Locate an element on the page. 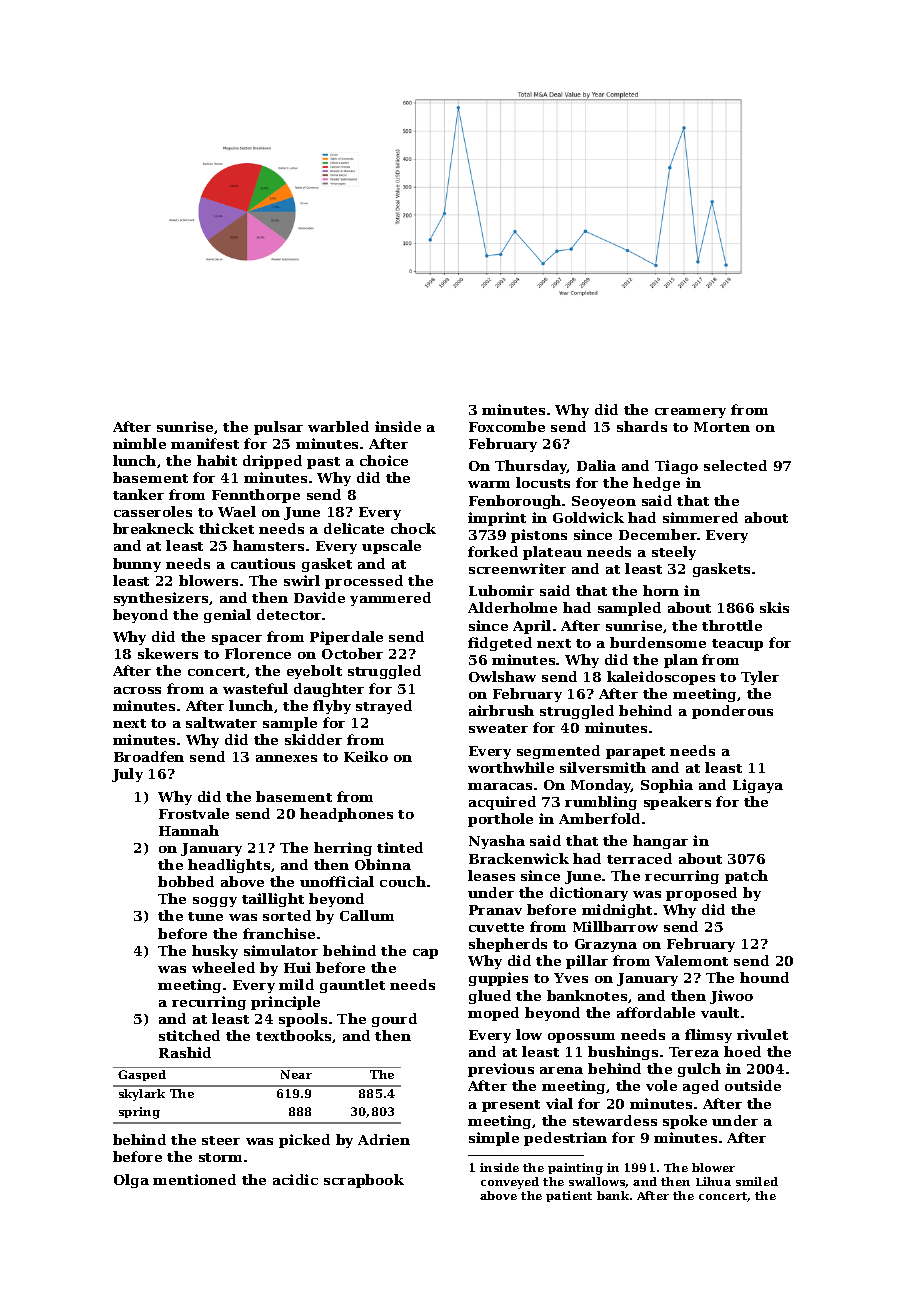  Olga is located at coordinates (131, 1181).
